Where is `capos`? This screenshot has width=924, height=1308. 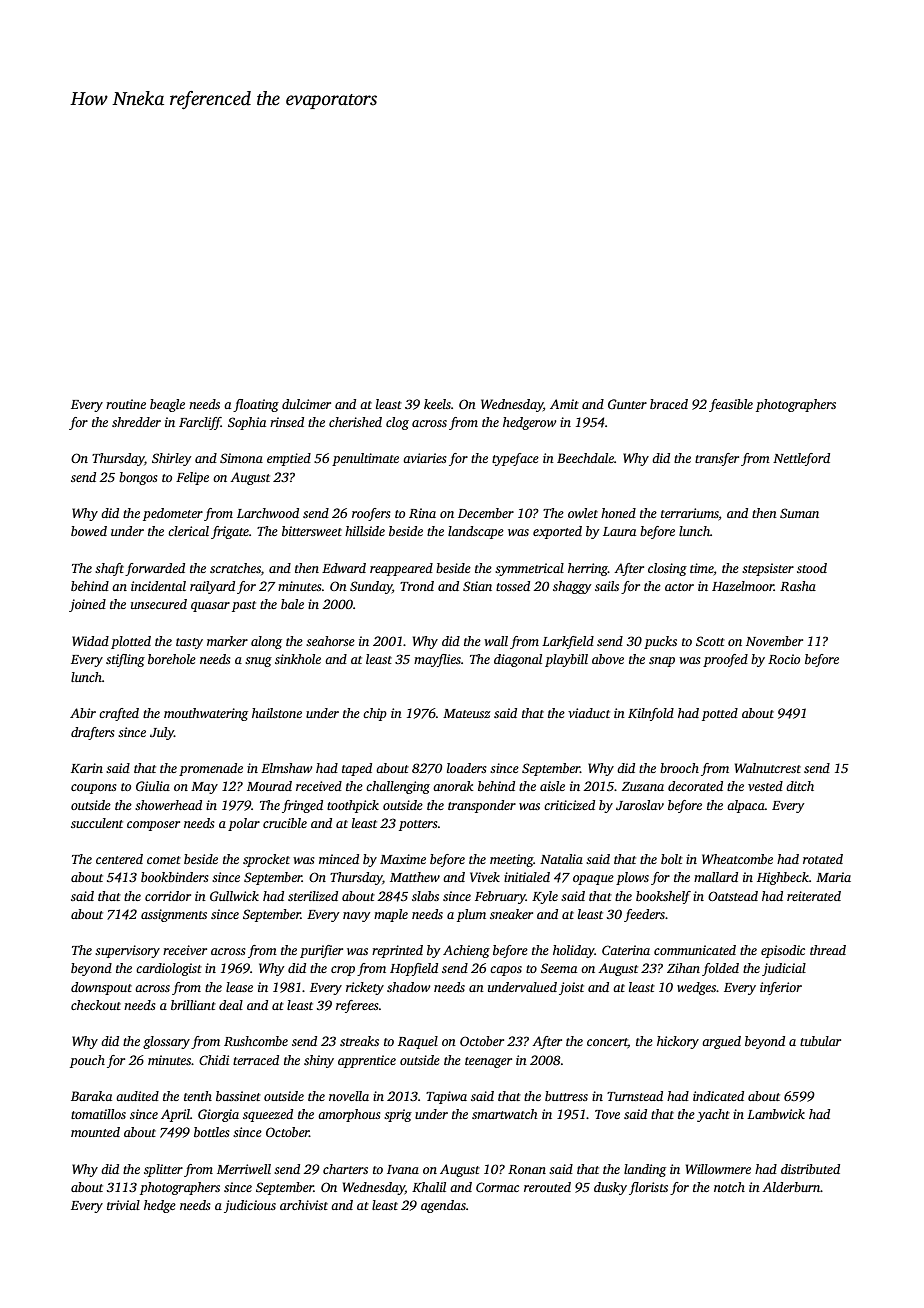
capos is located at coordinates (506, 971).
